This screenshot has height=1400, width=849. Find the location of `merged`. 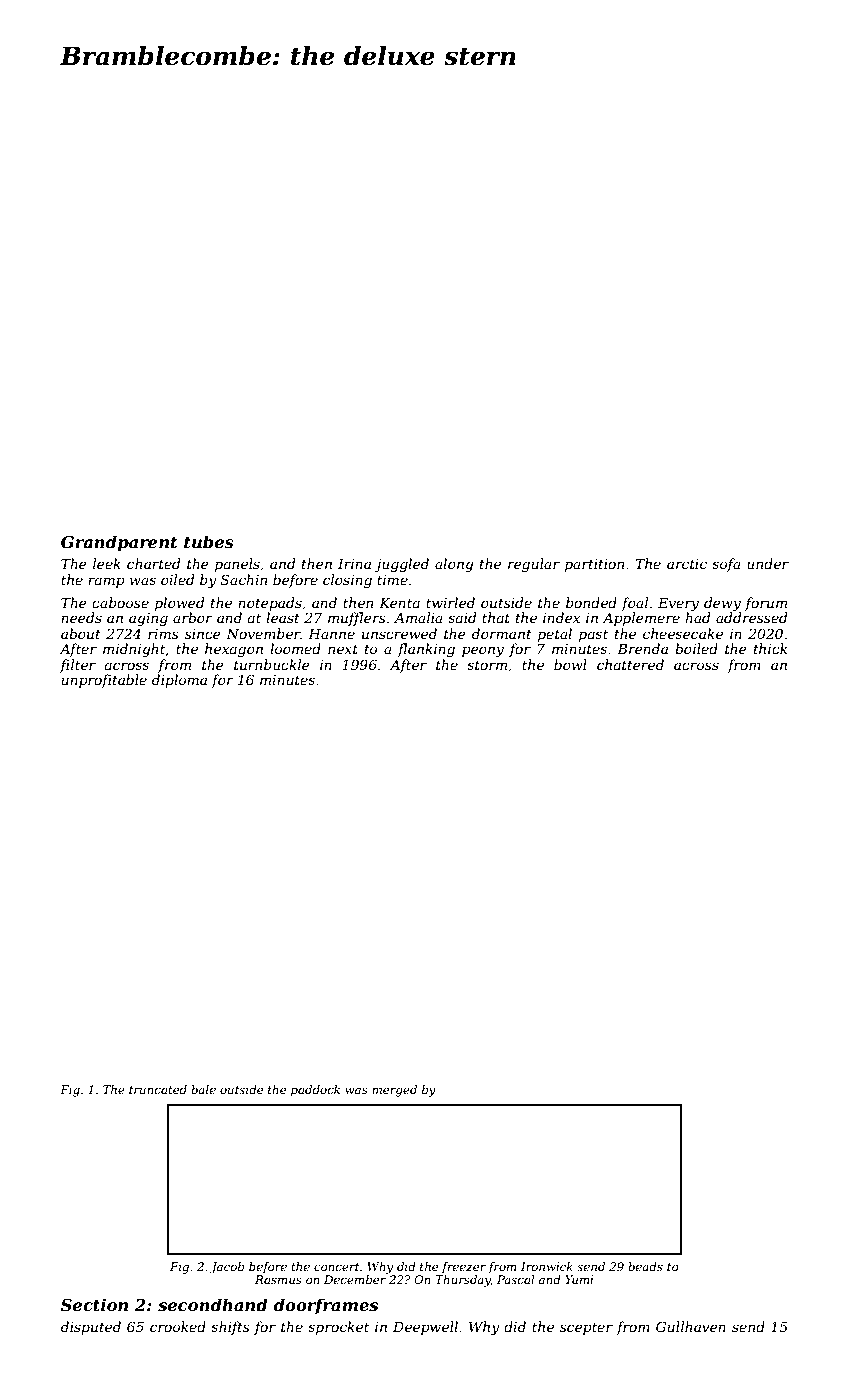

merged is located at coordinates (394, 1091).
